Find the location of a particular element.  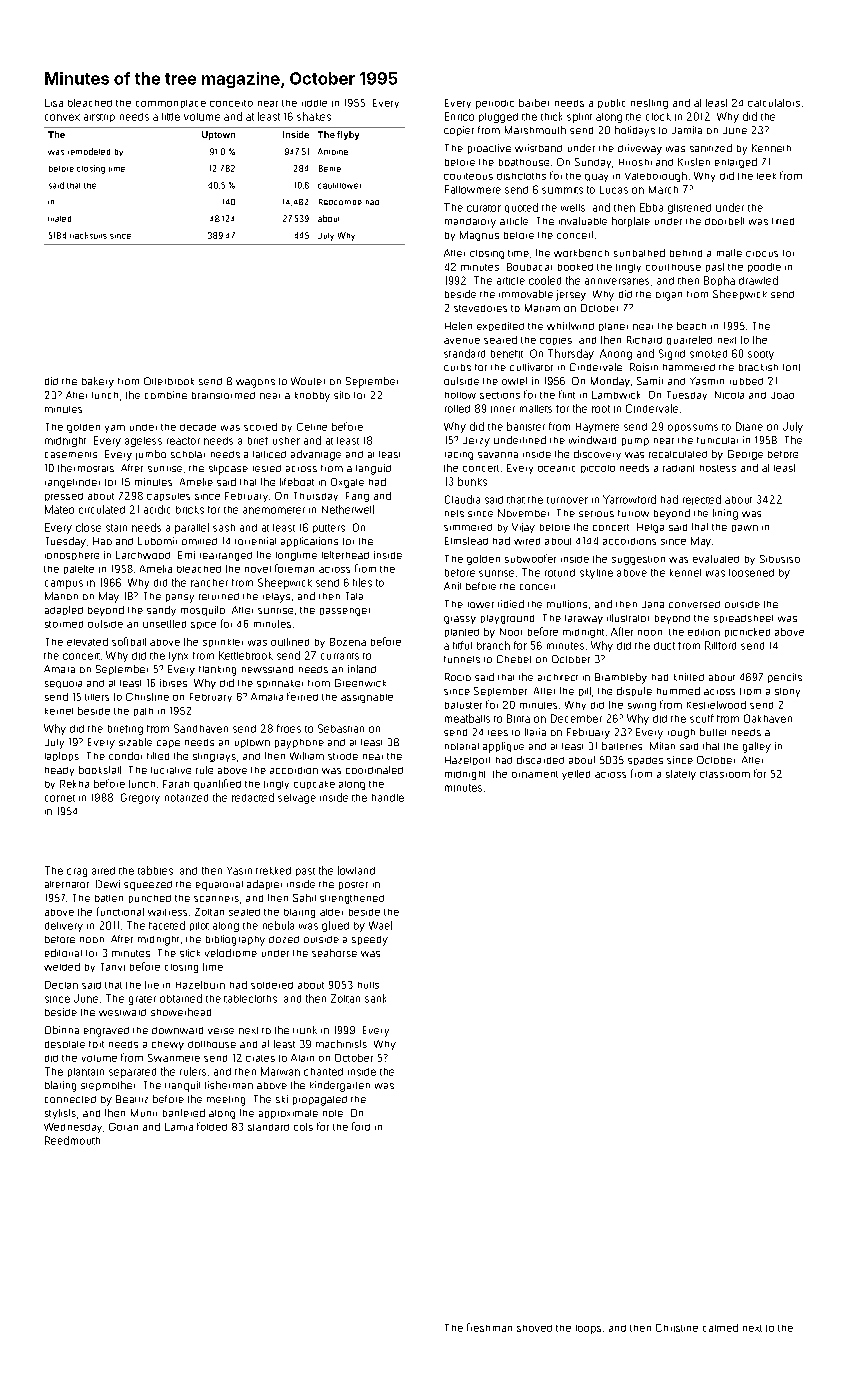

freshman is located at coordinates (489, 1327).
